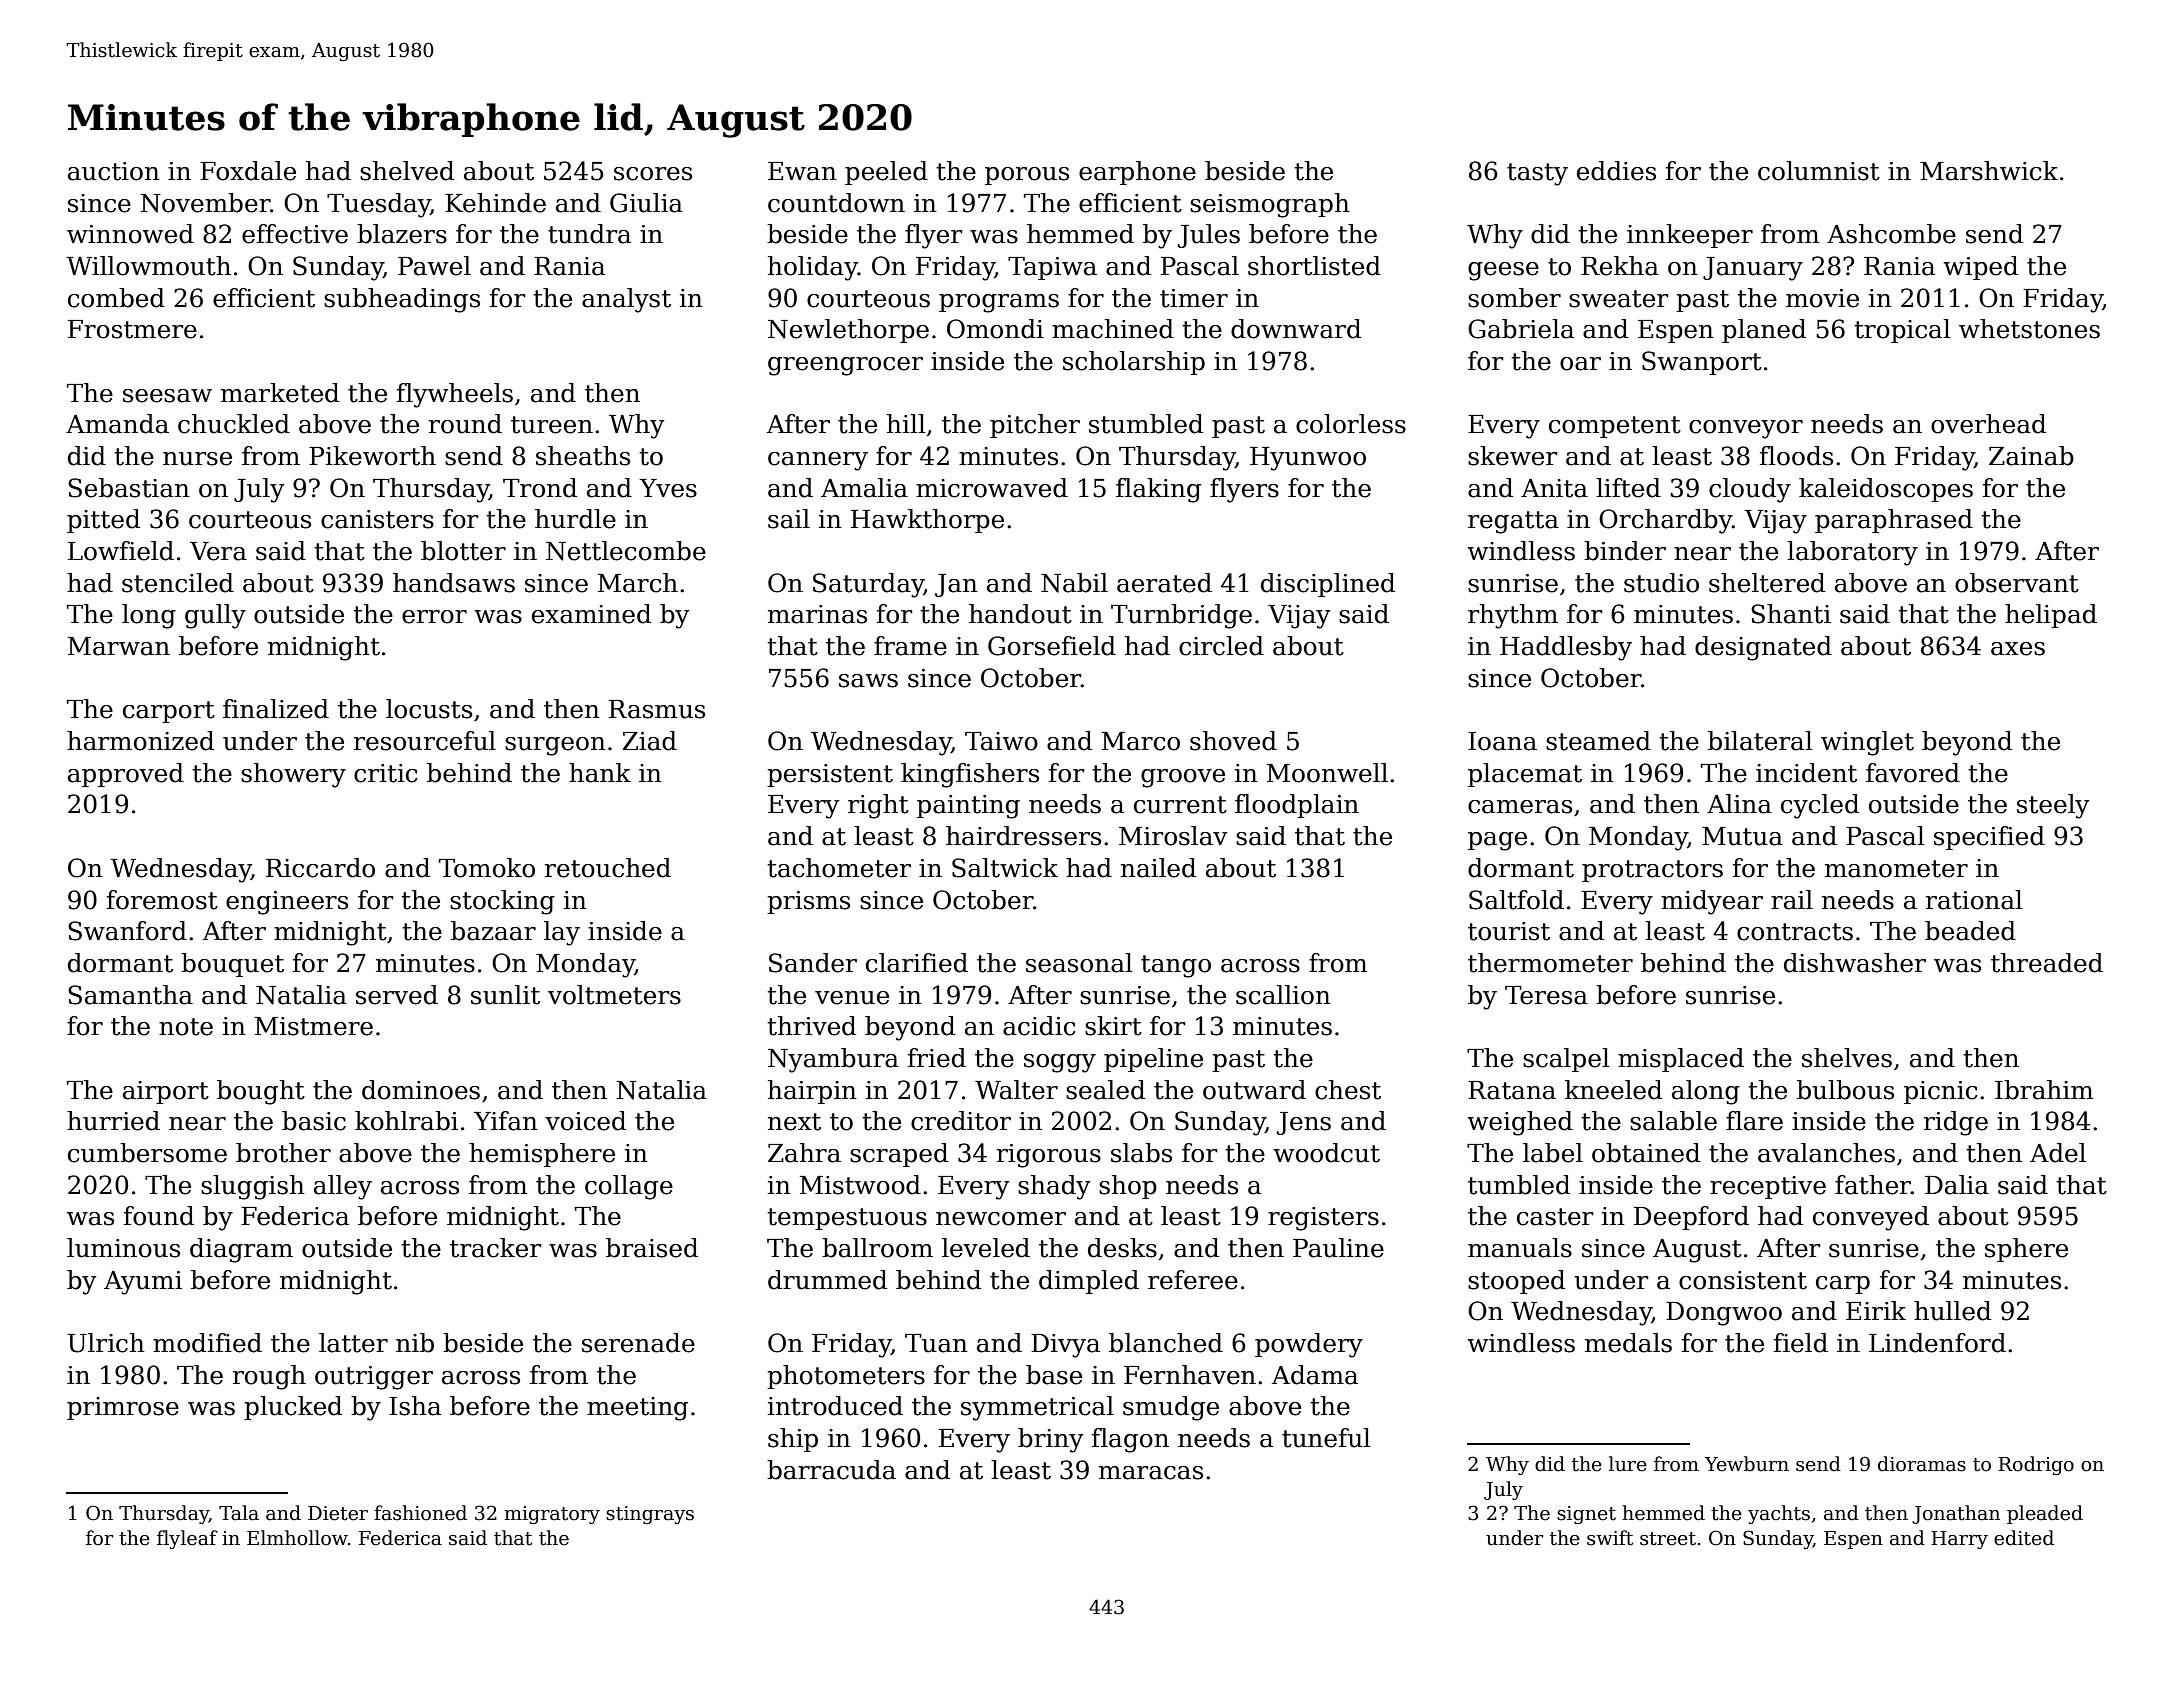  What do you see at coordinates (1338, 1248) in the screenshot?
I see `Pauline` at bounding box center [1338, 1248].
